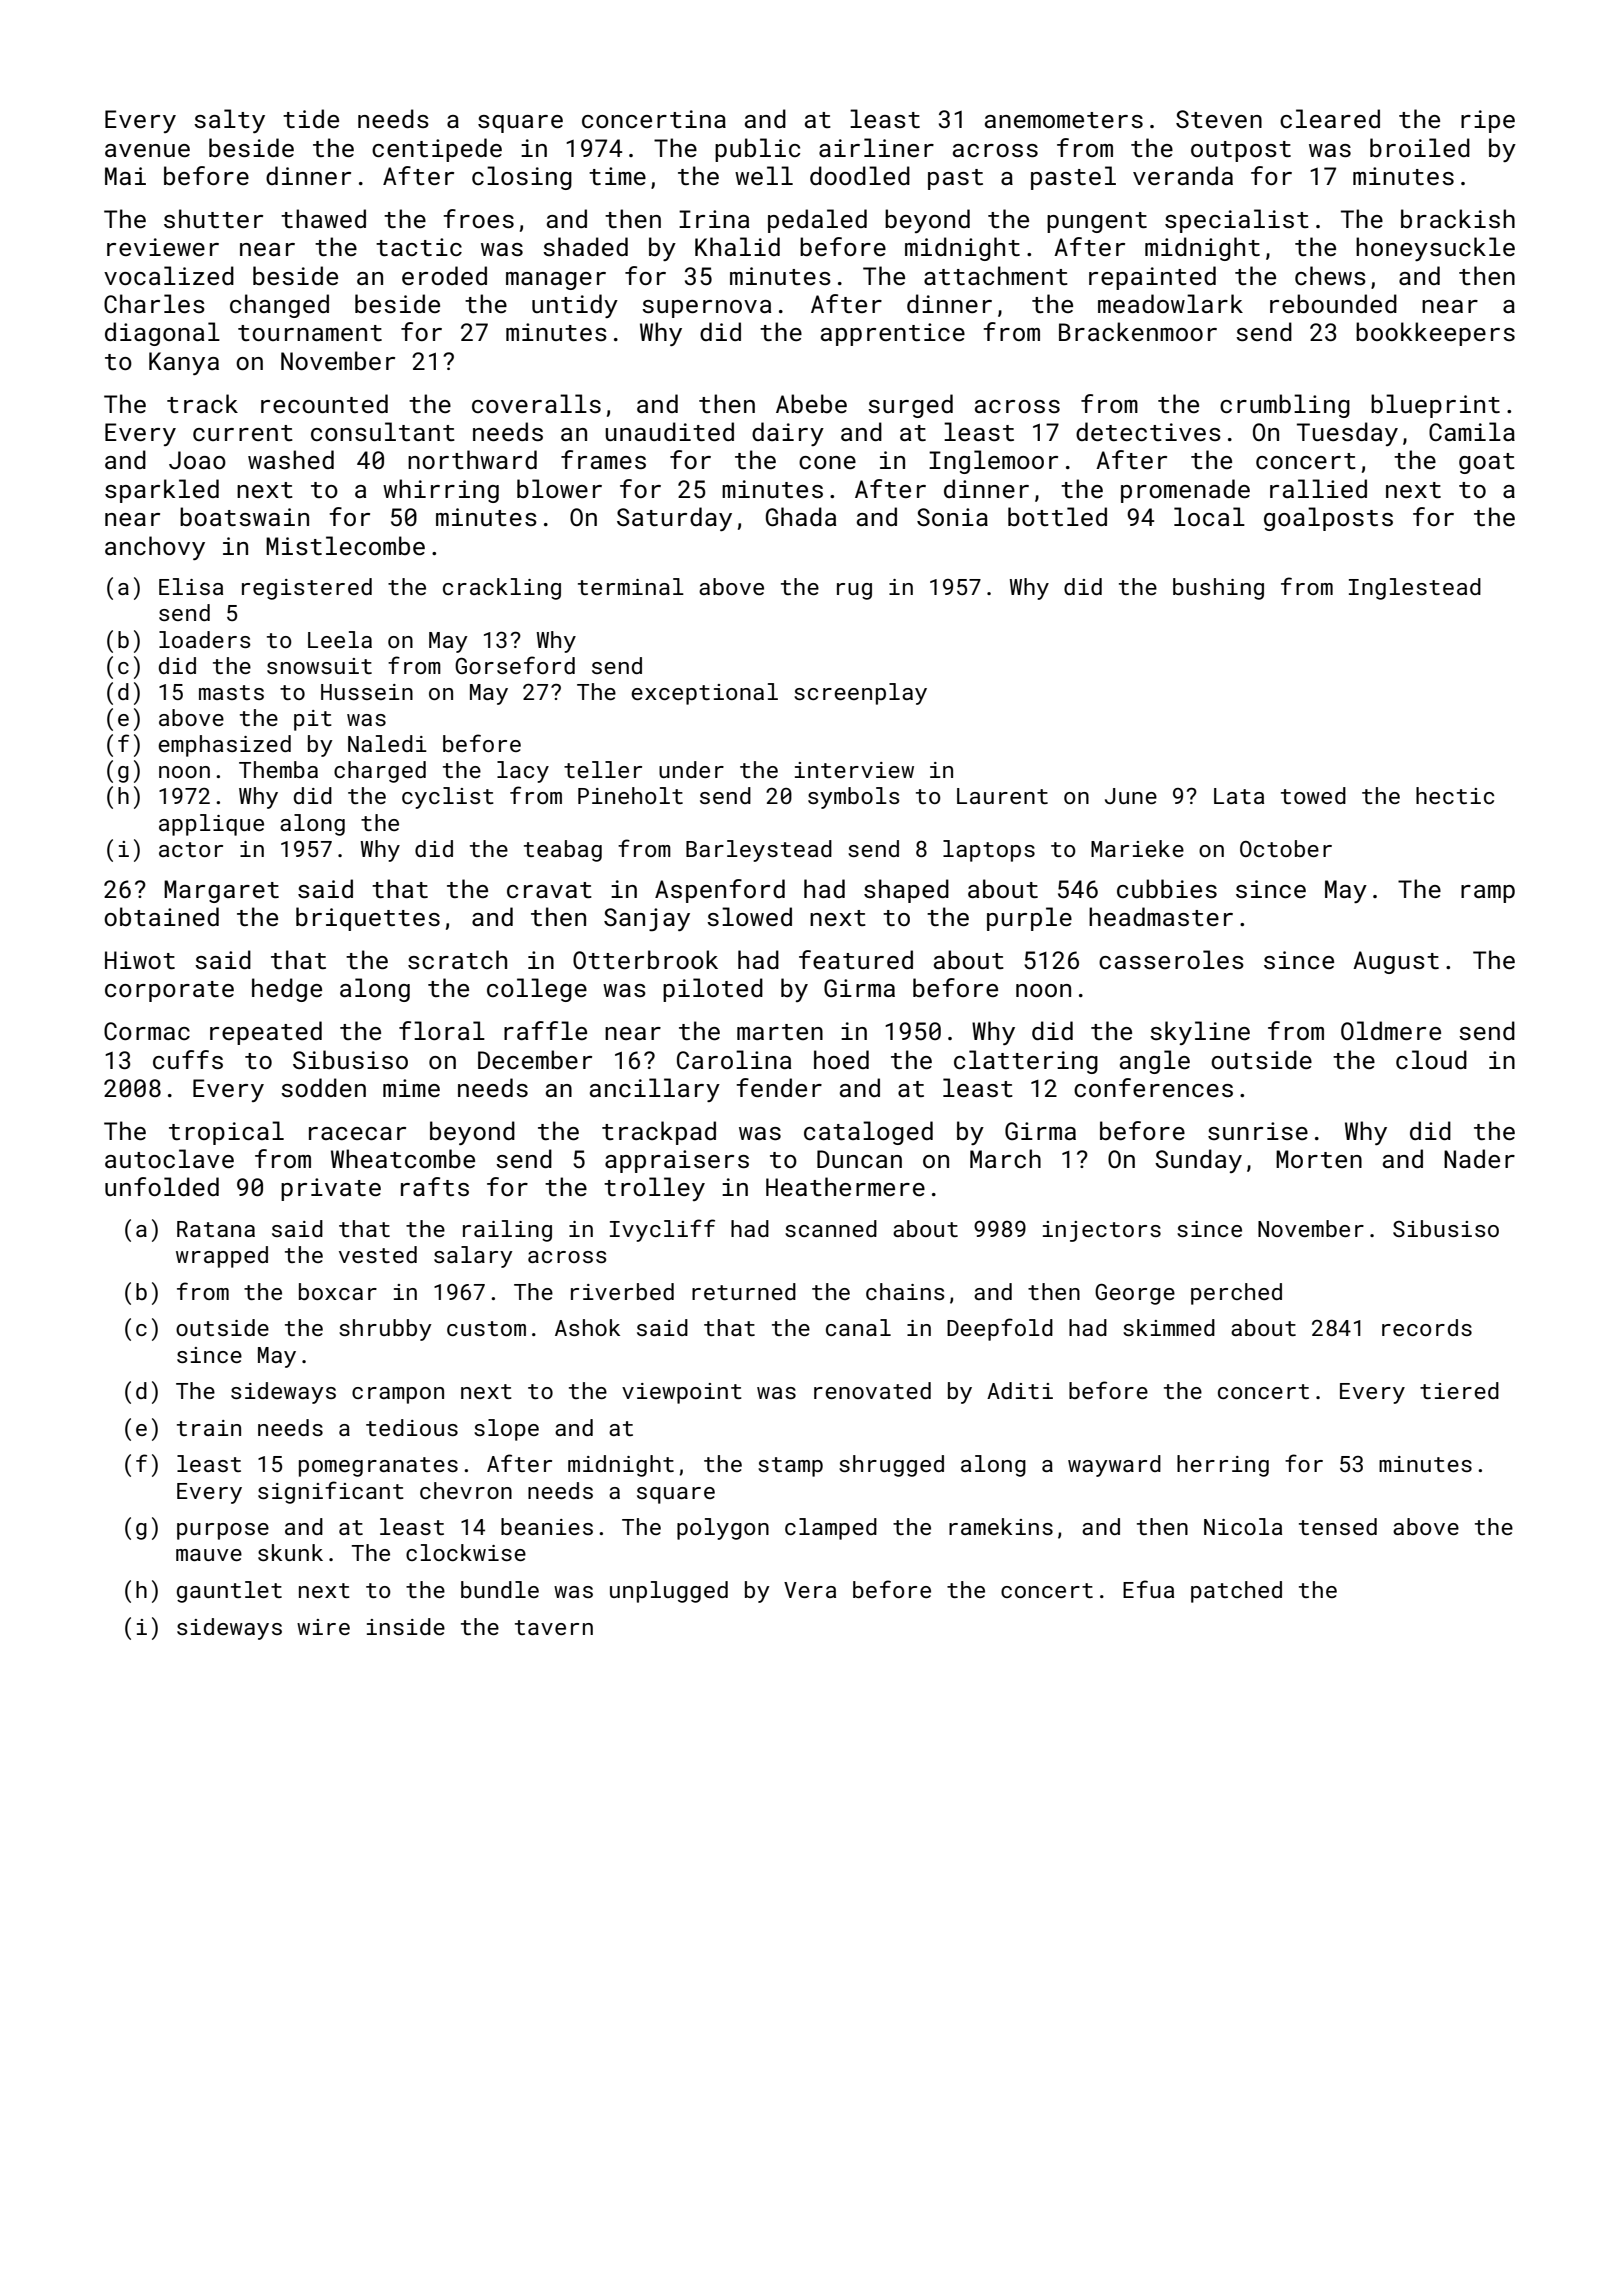 The width and height of the screenshot is (1620, 2292). I want to click on Pineholt, so click(630, 795).
